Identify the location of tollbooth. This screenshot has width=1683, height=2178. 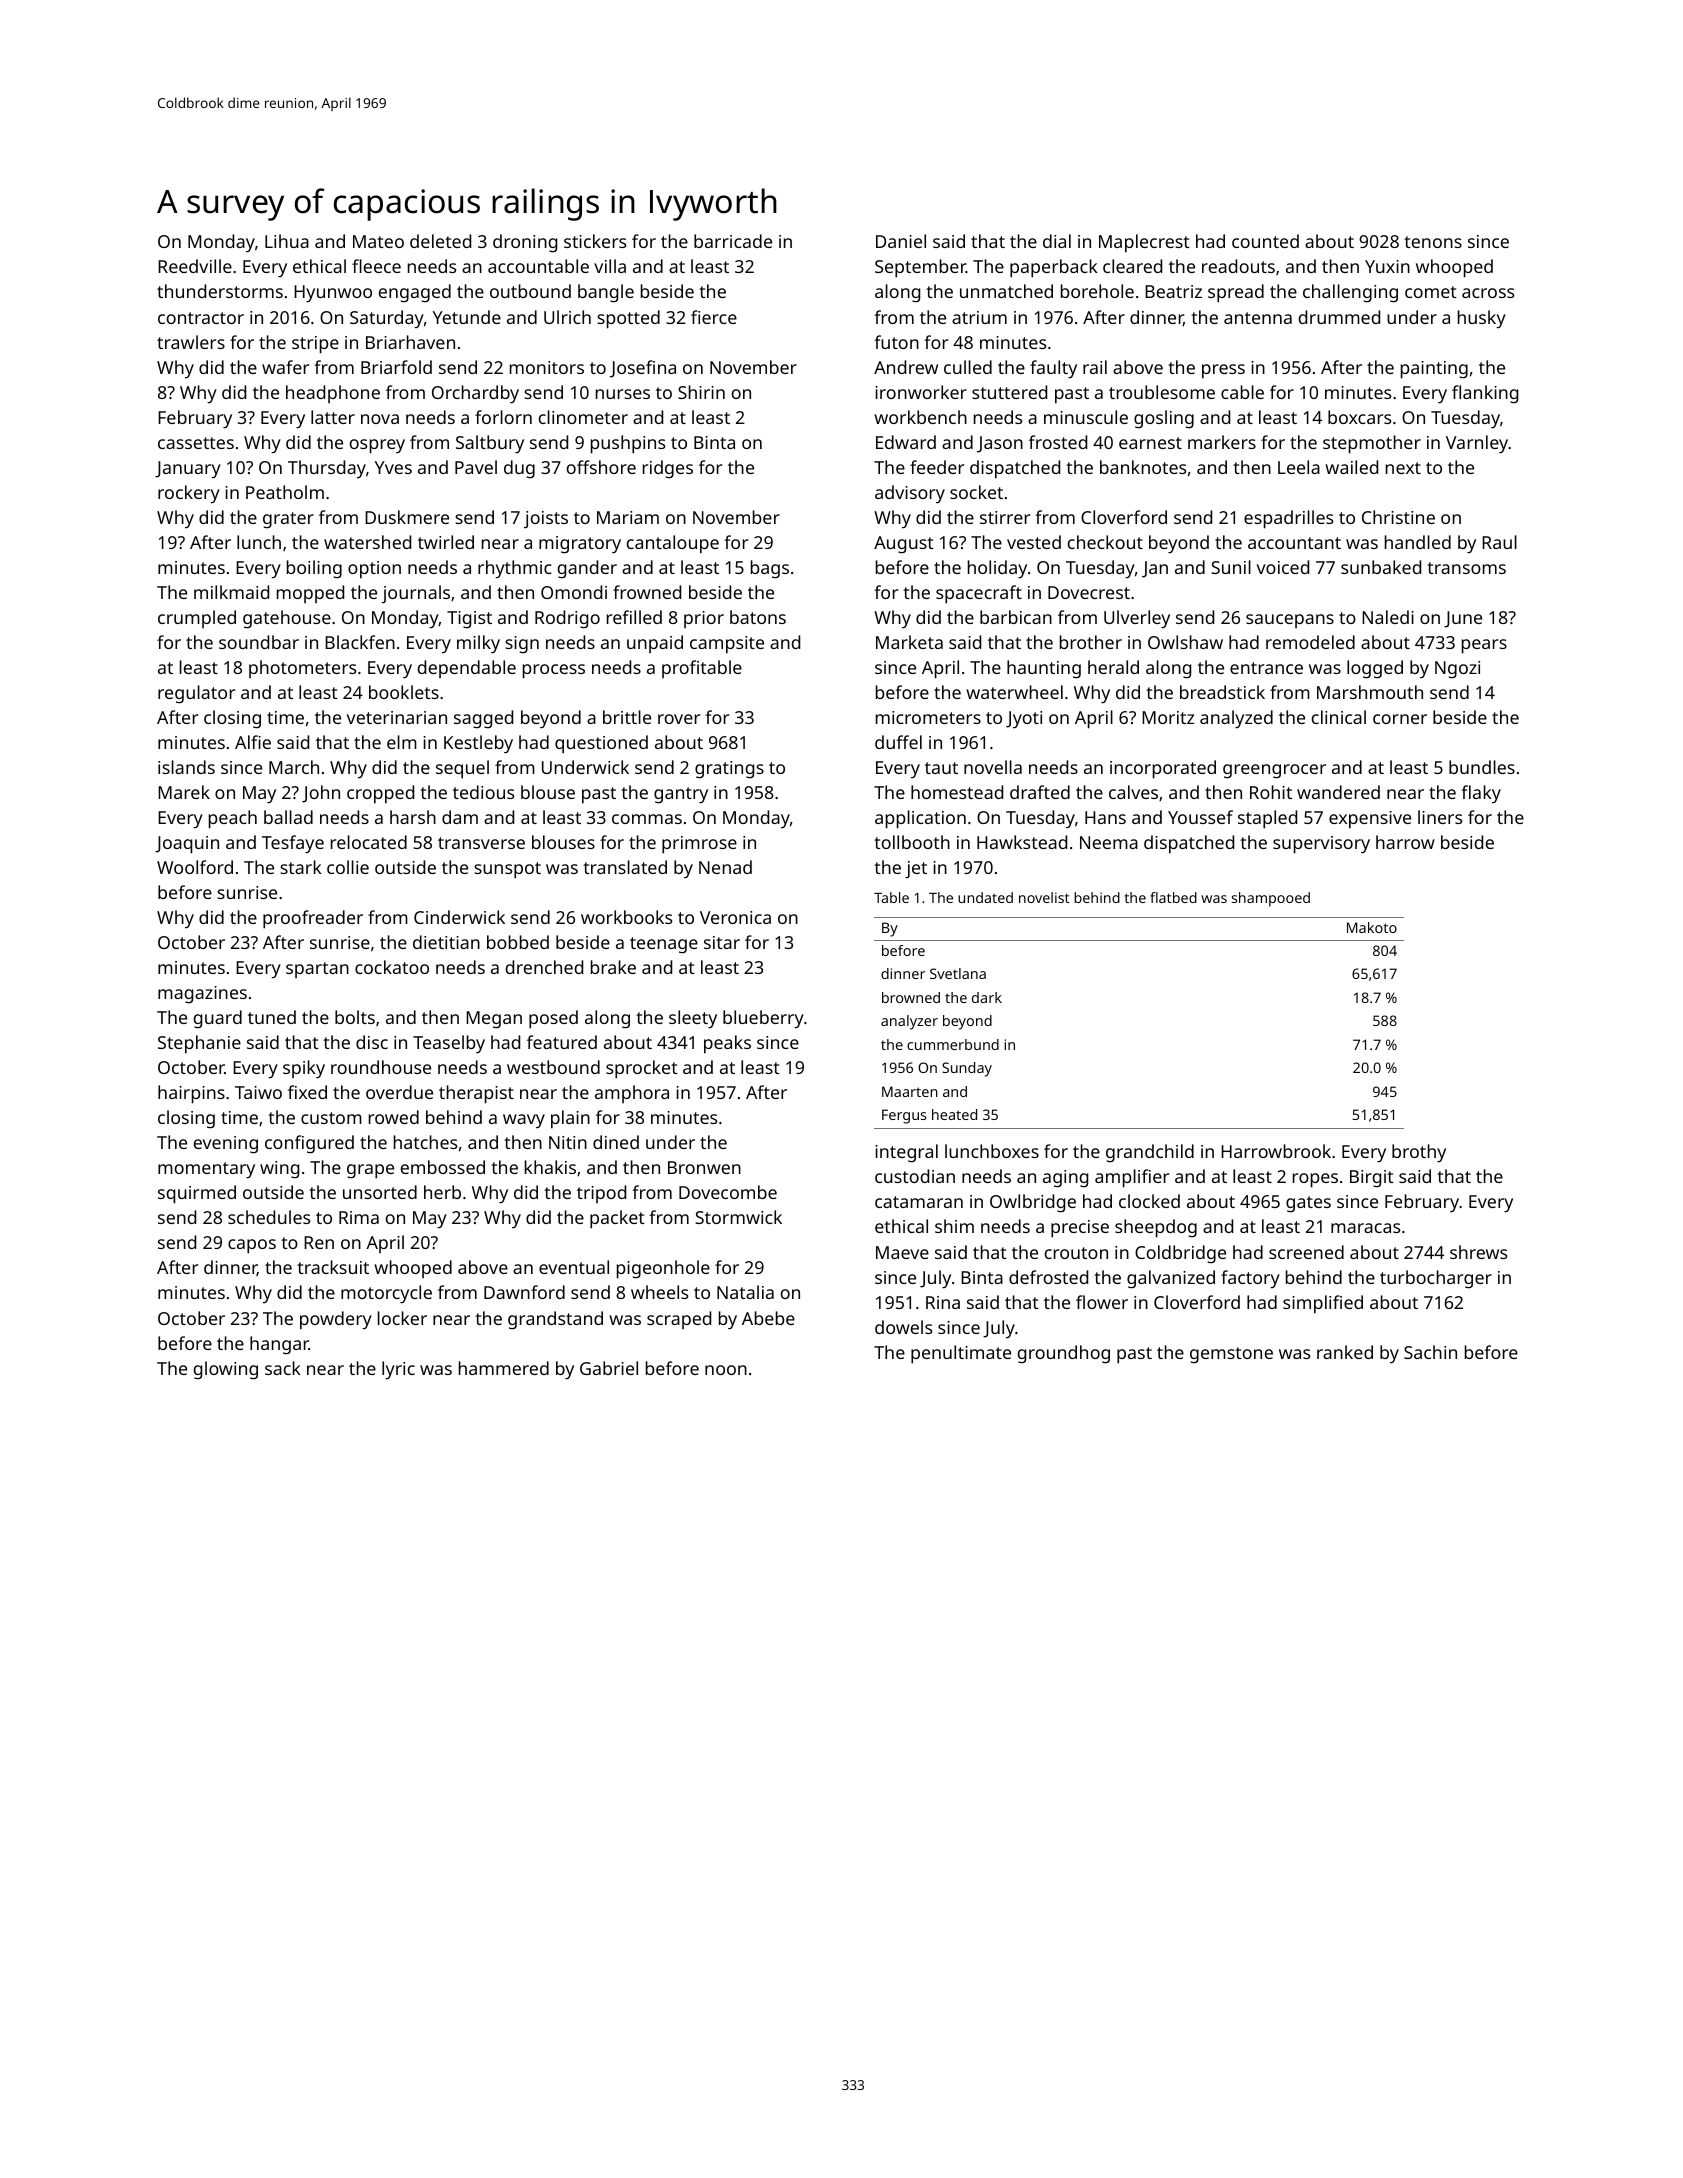
(912, 842).
